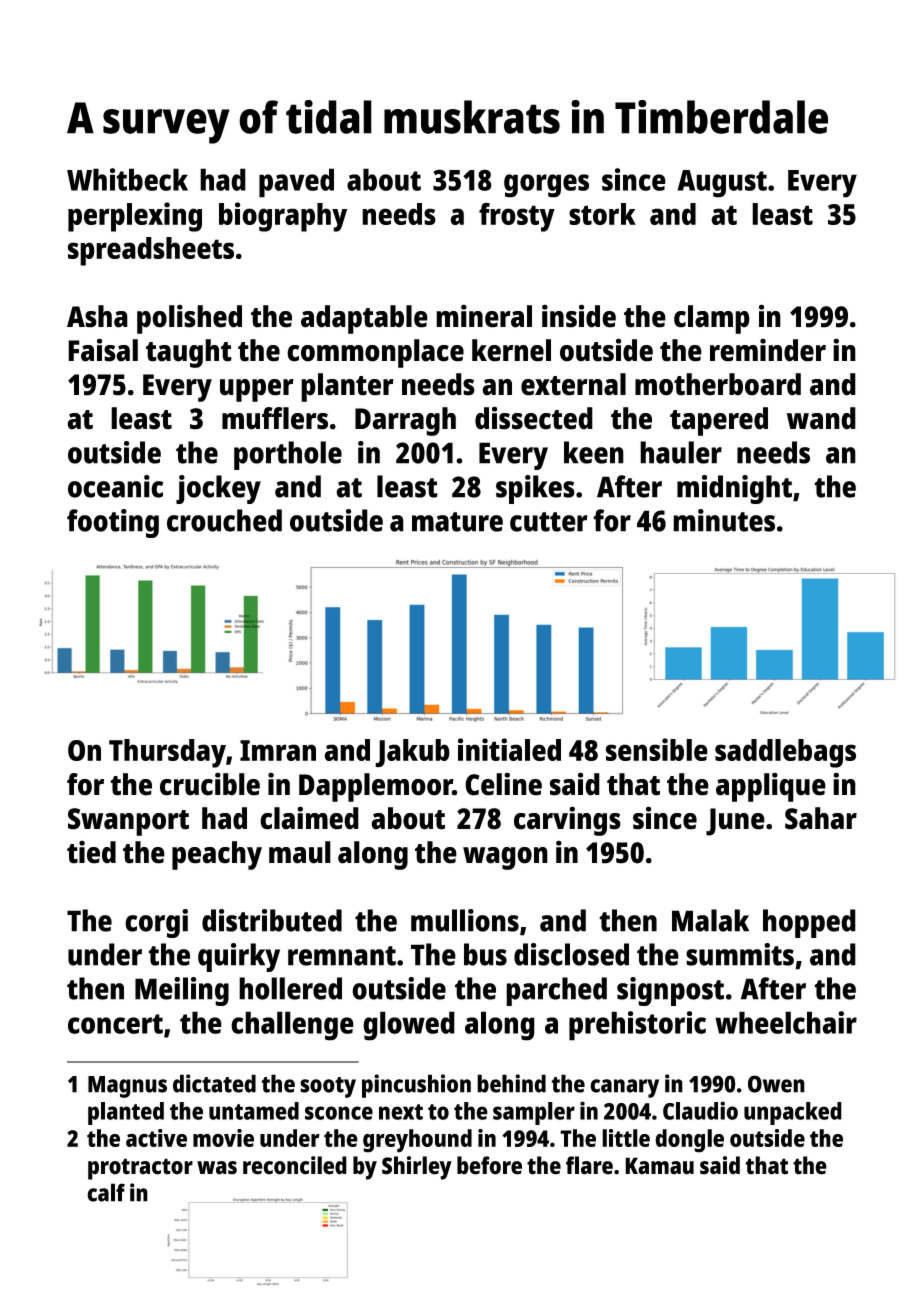 The width and height of the image is (924, 1311). Describe the element at coordinates (189, 353) in the image. I see `taught` at that location.
